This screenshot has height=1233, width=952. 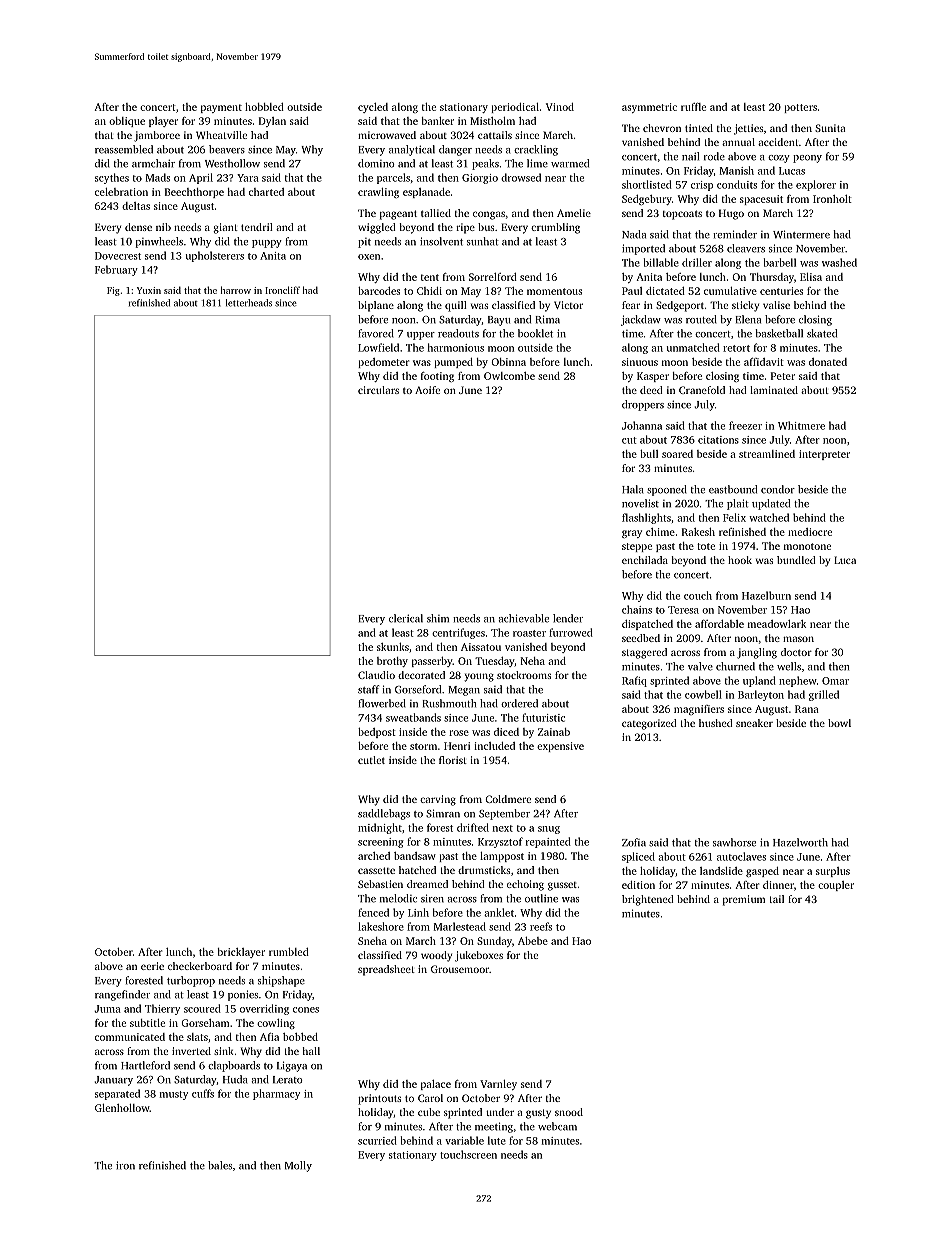 I want to click on letterheads, so click(x=249, y=303).
